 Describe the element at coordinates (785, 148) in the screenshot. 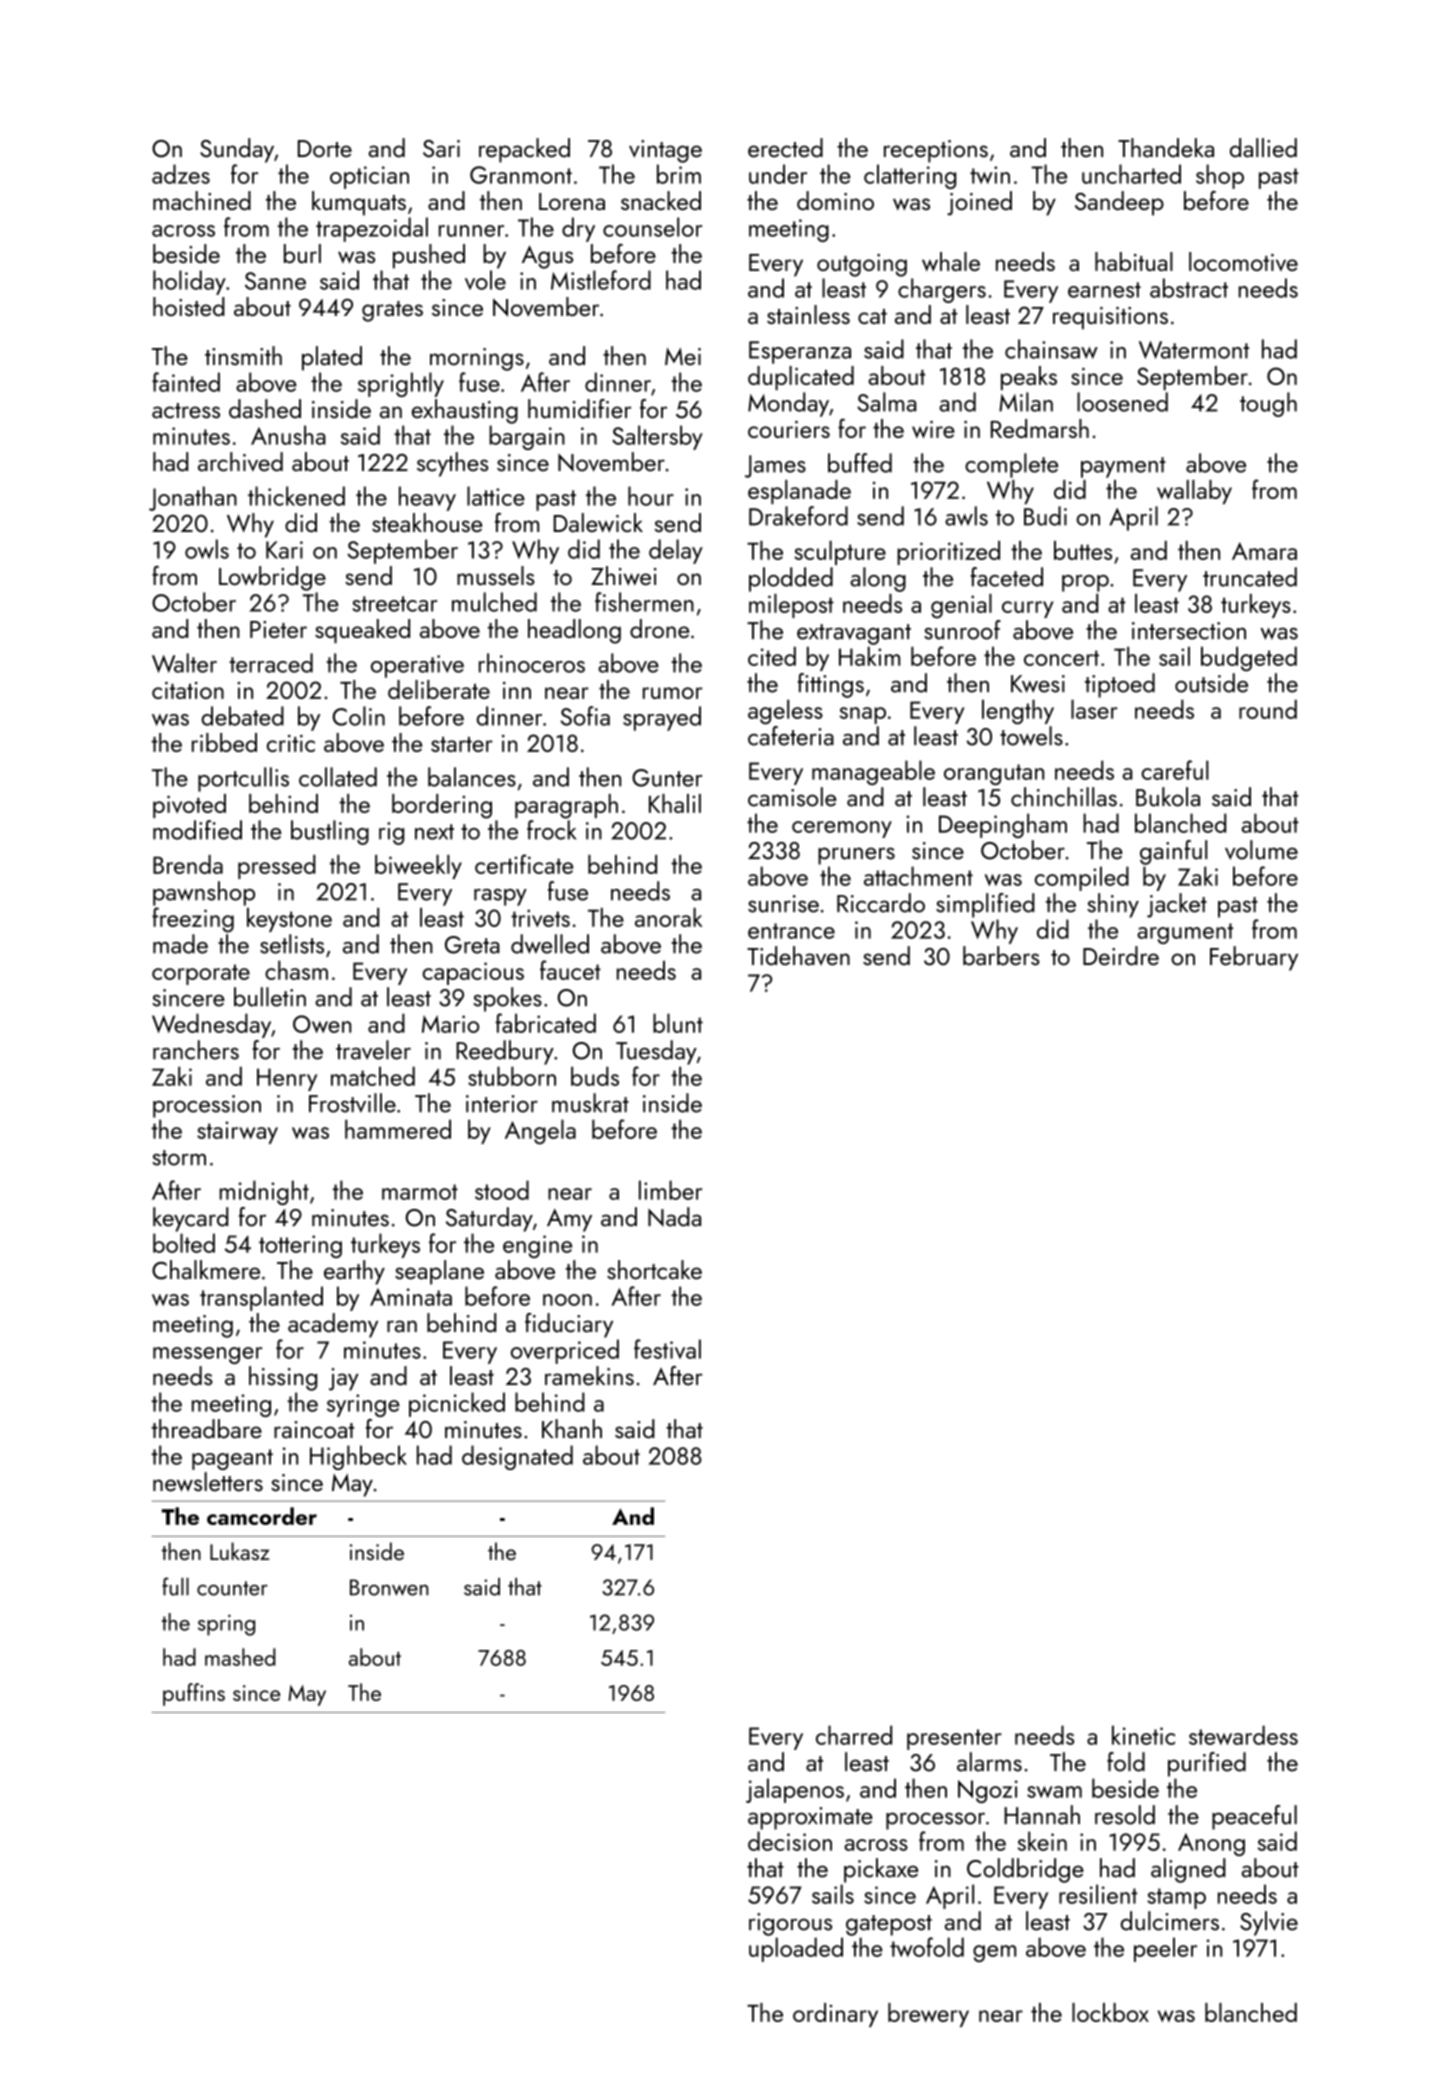

I see `erected` at that location.
